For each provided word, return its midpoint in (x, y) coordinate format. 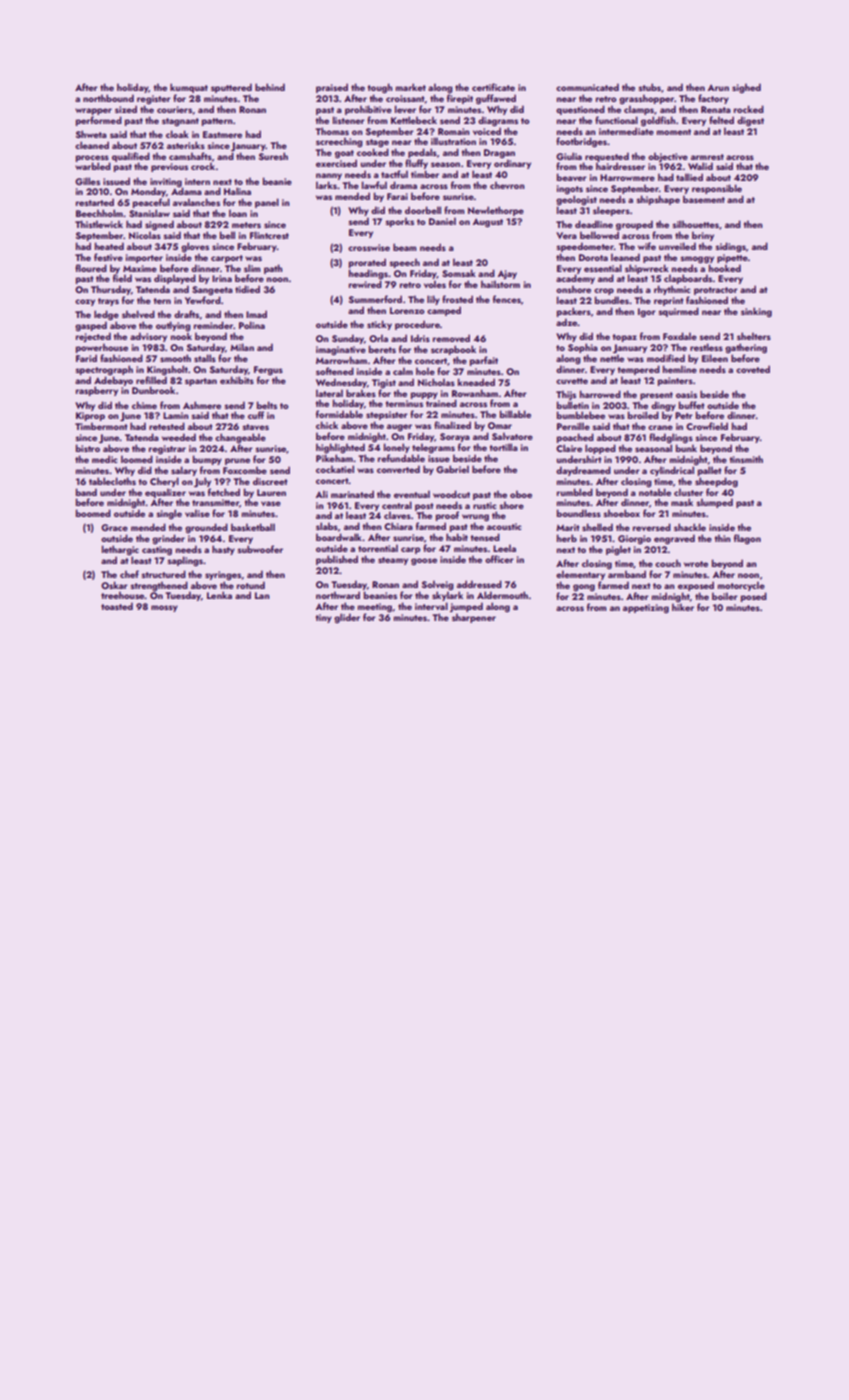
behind (270, 87)
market (411, 87)
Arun (718, 87)
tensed (485, 537)
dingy (663, 406)
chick (327, 425)
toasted (117, 606)
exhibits (237, 380)
